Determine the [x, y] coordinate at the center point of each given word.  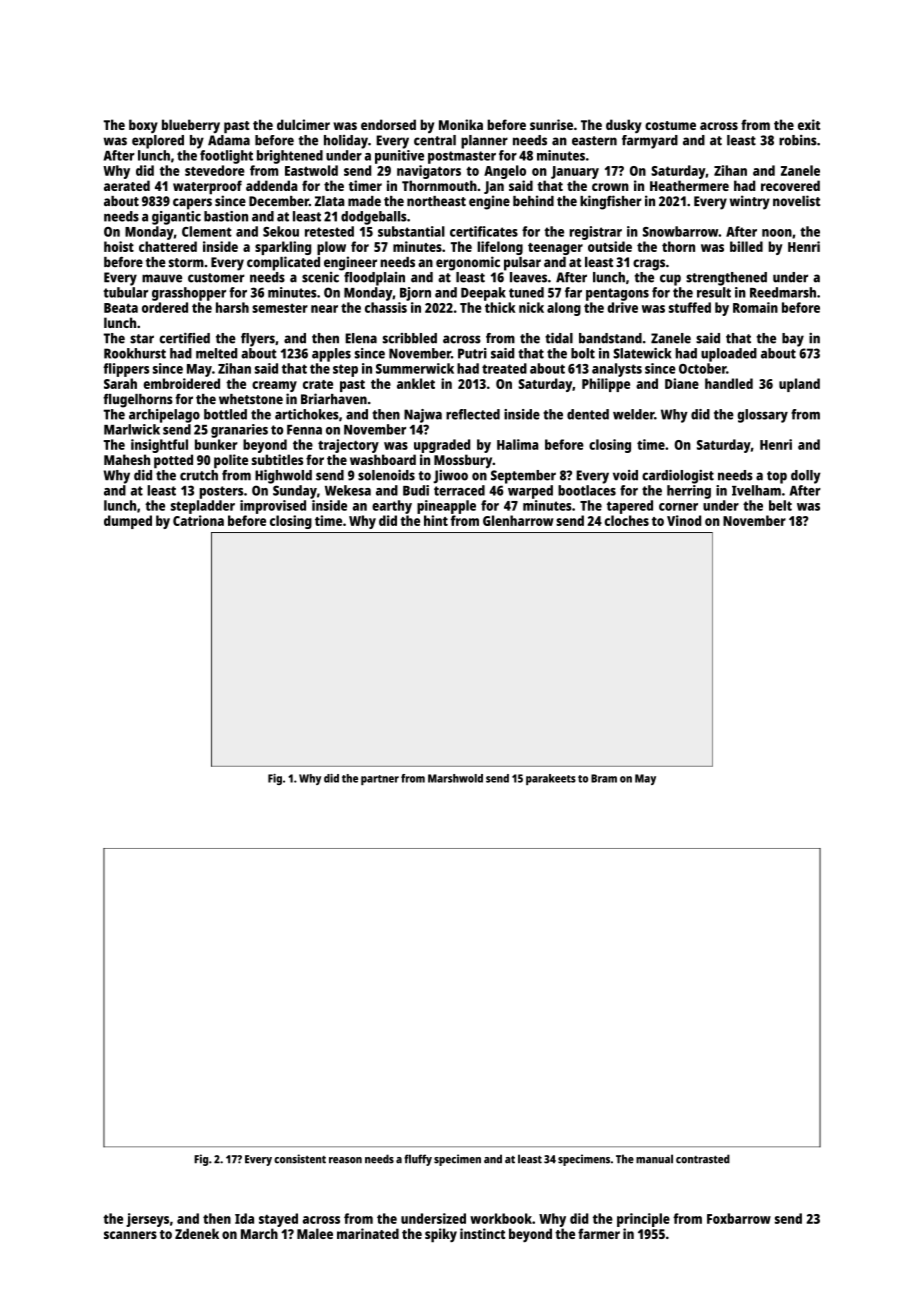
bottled [225, 414]
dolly [806, 477]
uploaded [729, 355]
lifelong [500, 248]
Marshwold [455, 778]
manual [654, 1159]
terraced [459, 490]
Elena [361, 338]
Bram [604, 778]
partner [380, 780]
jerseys [147, 1220]
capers [192, 204]
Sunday [295, 492]
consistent [300, 1159]
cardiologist [678, 476]
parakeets [551, 779]
